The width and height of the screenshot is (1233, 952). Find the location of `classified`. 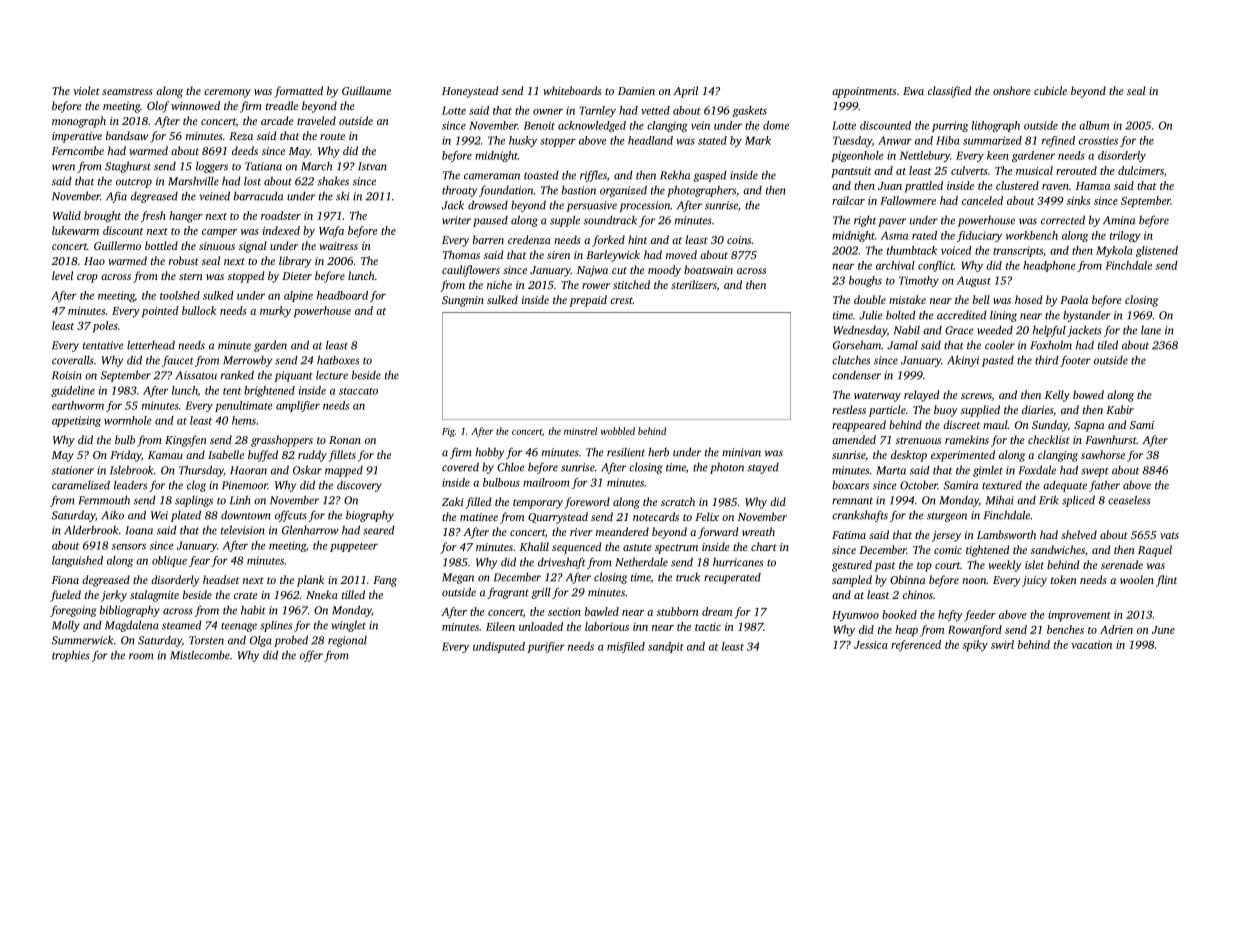

classified is located at coordinates (949, 92).
